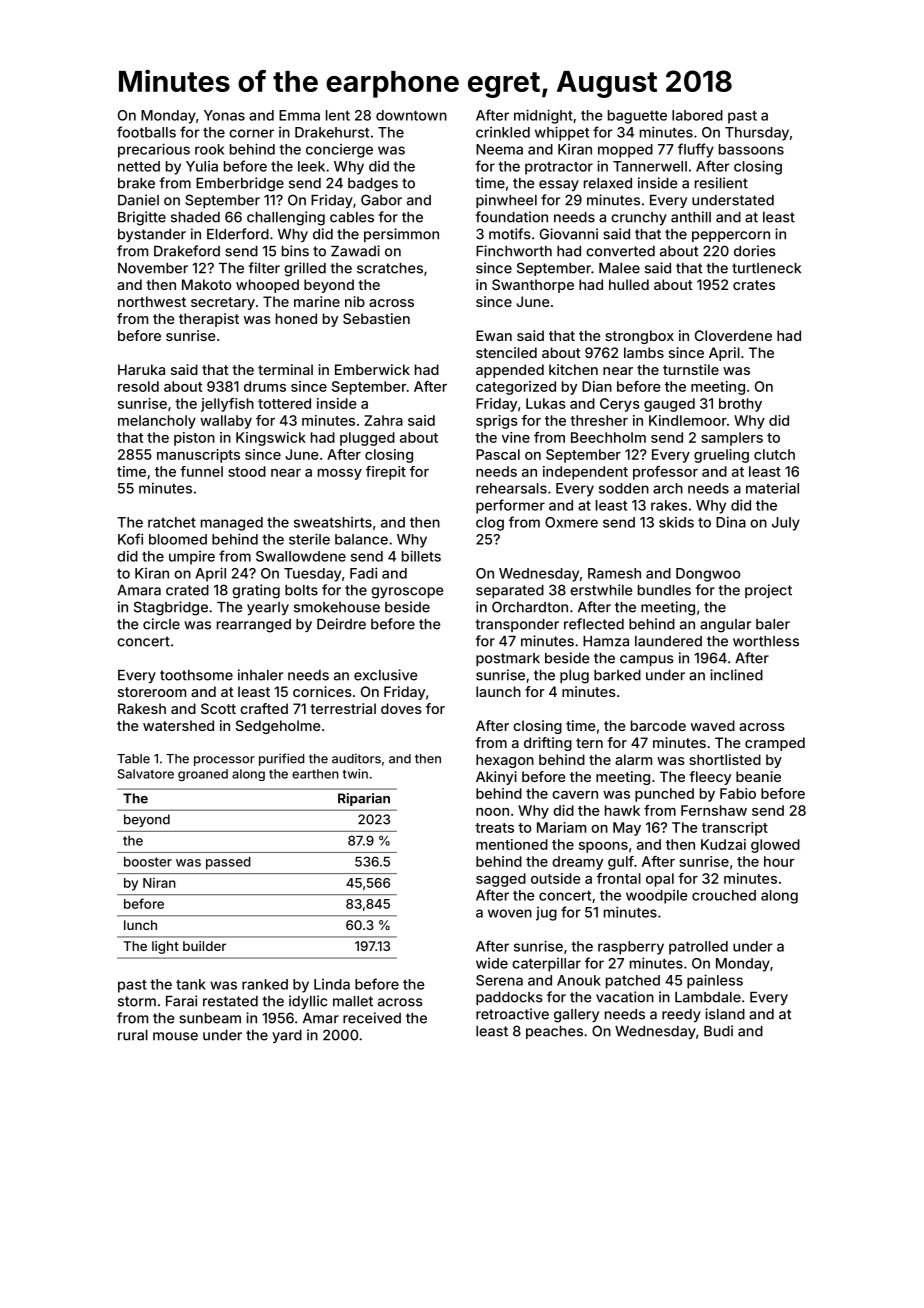  I want to click on mentioned, so click(512, 844).
